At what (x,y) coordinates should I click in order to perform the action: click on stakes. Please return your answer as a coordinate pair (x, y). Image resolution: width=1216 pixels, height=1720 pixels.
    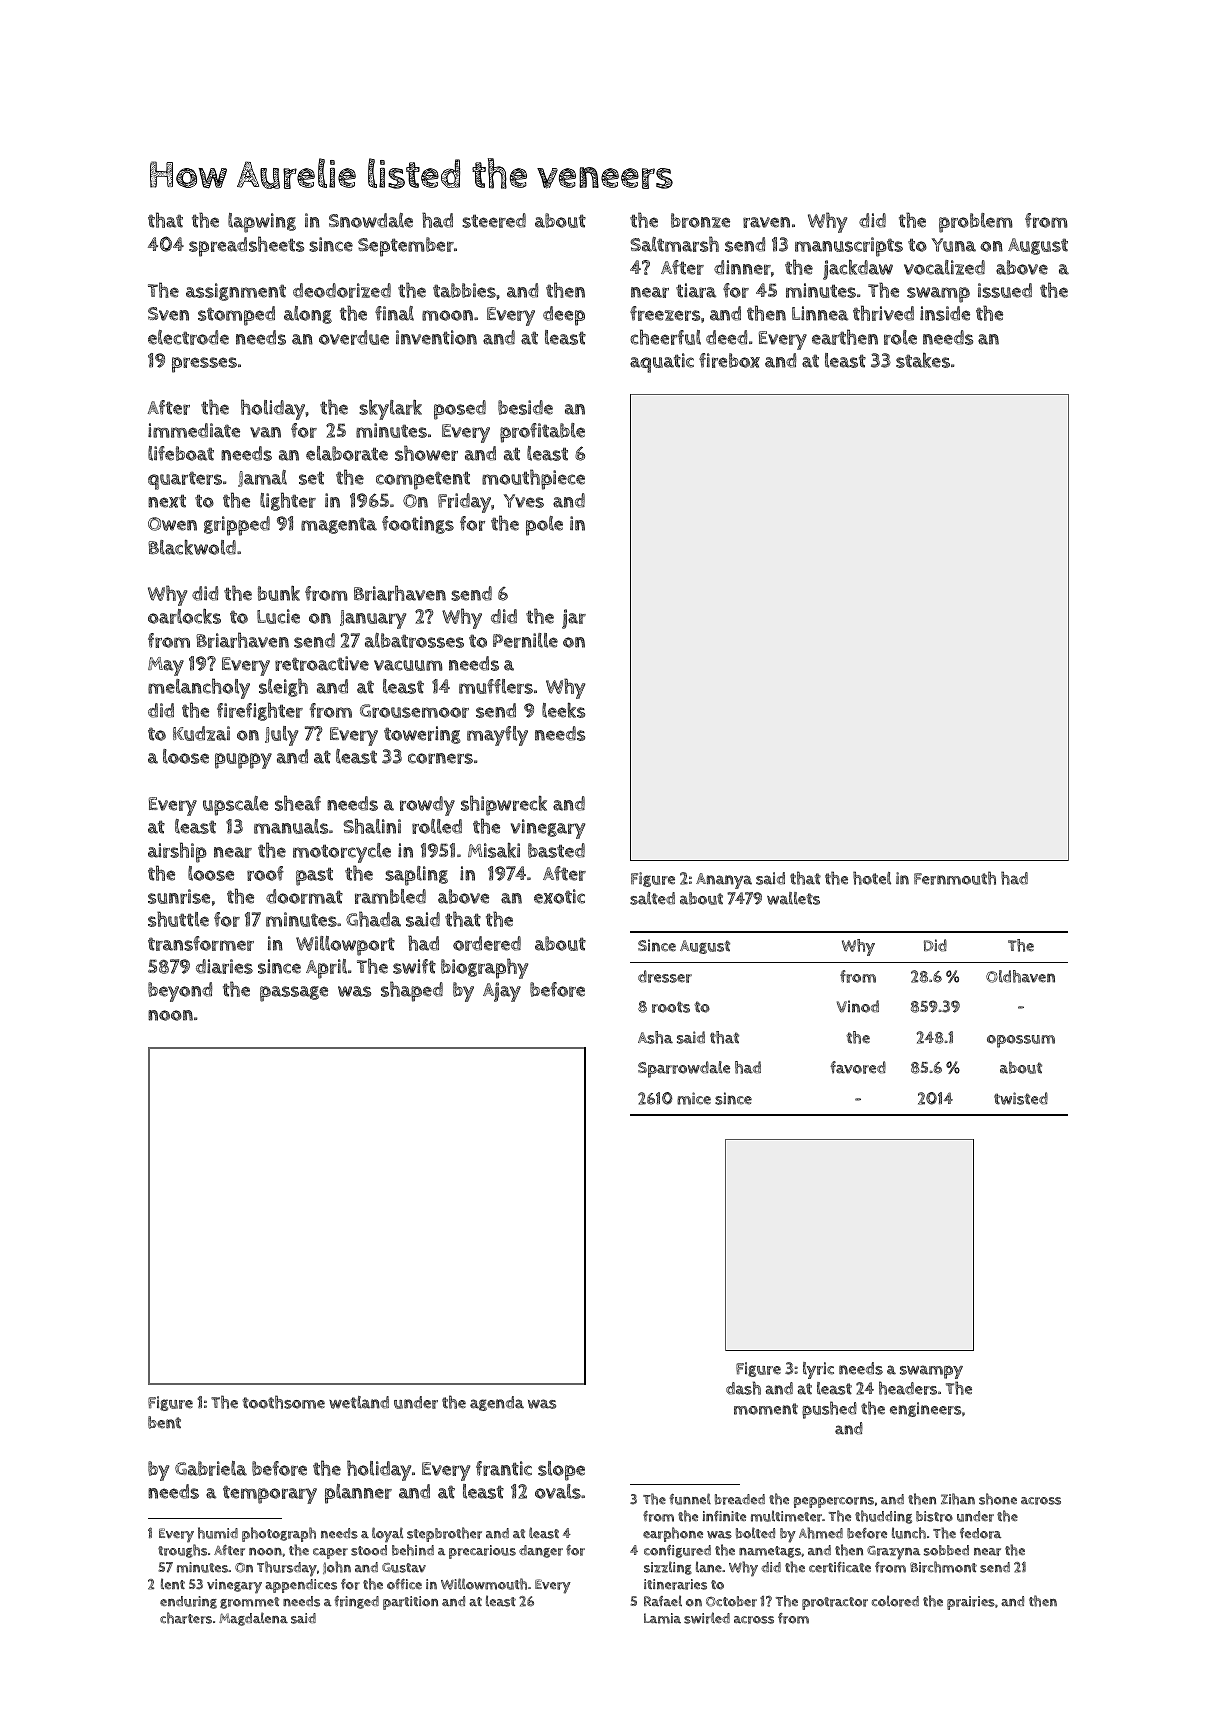
    Looking at the image, I should click on (923, 360).
